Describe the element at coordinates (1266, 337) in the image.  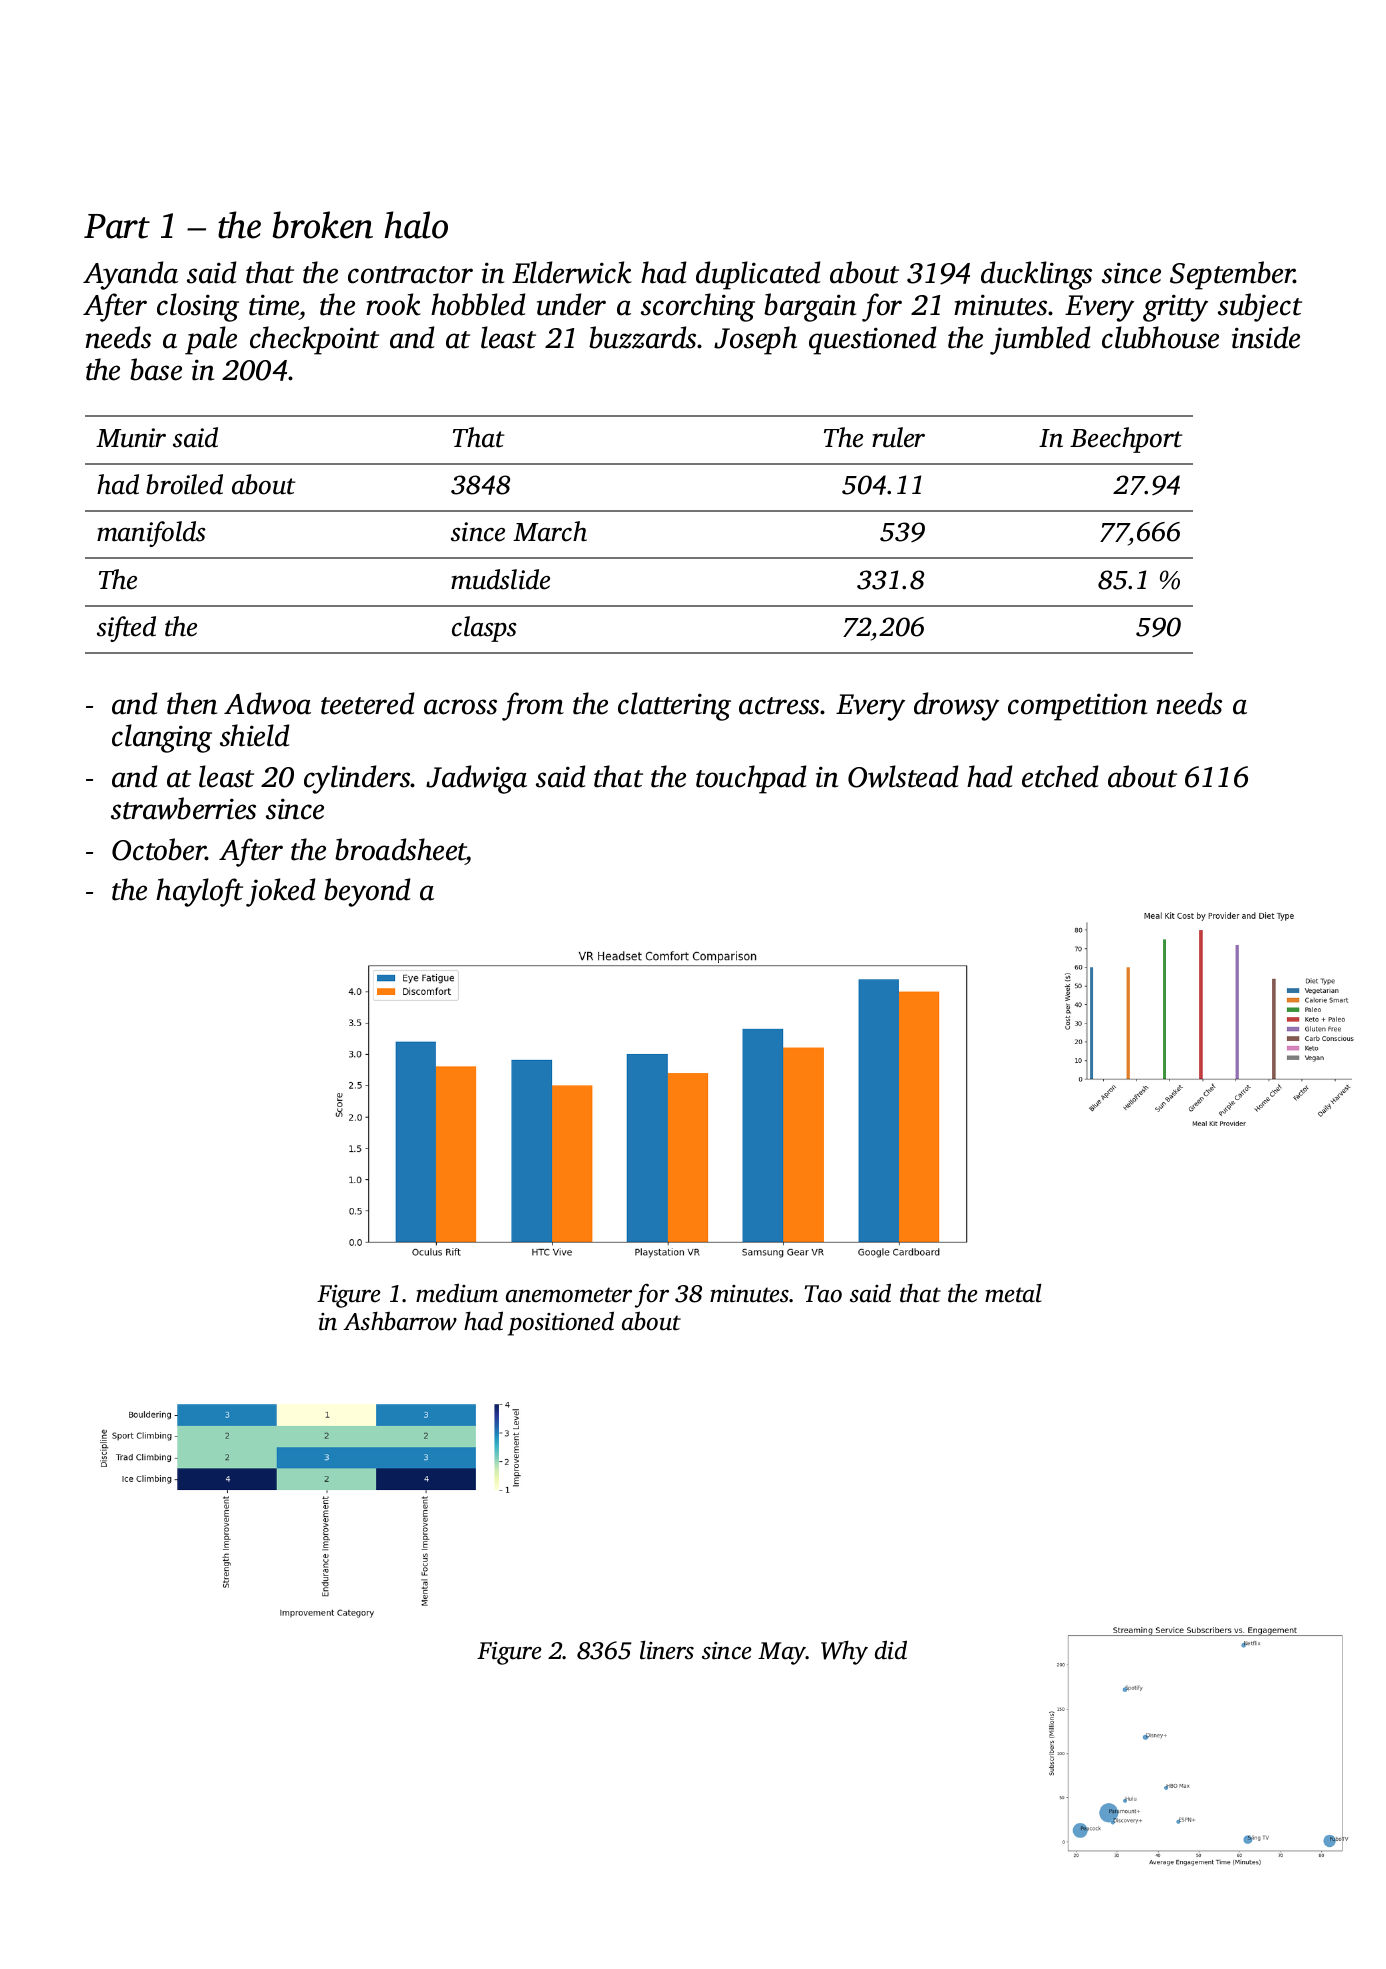
I see `inside` at that location.
